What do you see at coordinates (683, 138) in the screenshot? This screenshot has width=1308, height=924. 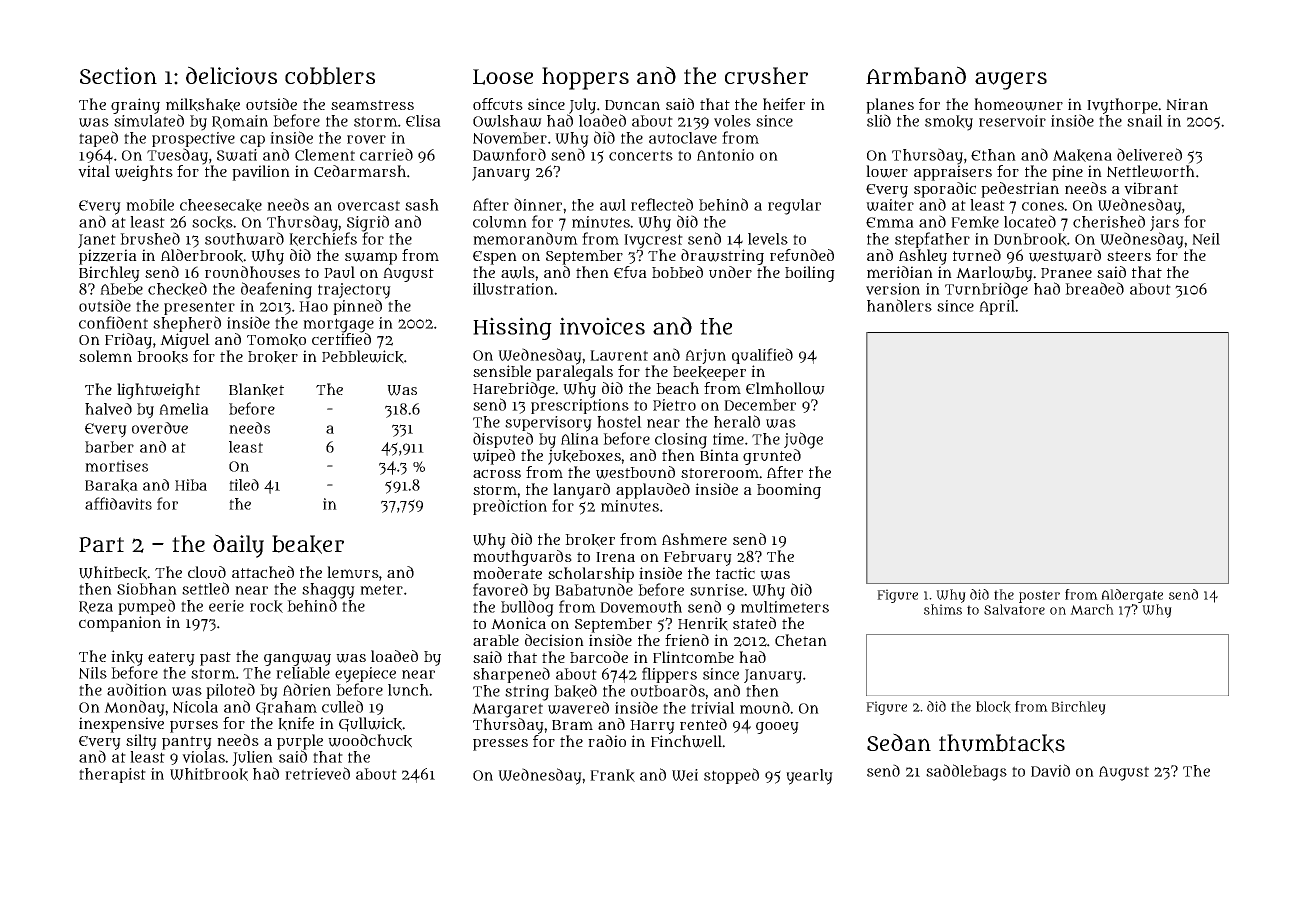 I see `autoclave` at bounding box center [683, 138].
